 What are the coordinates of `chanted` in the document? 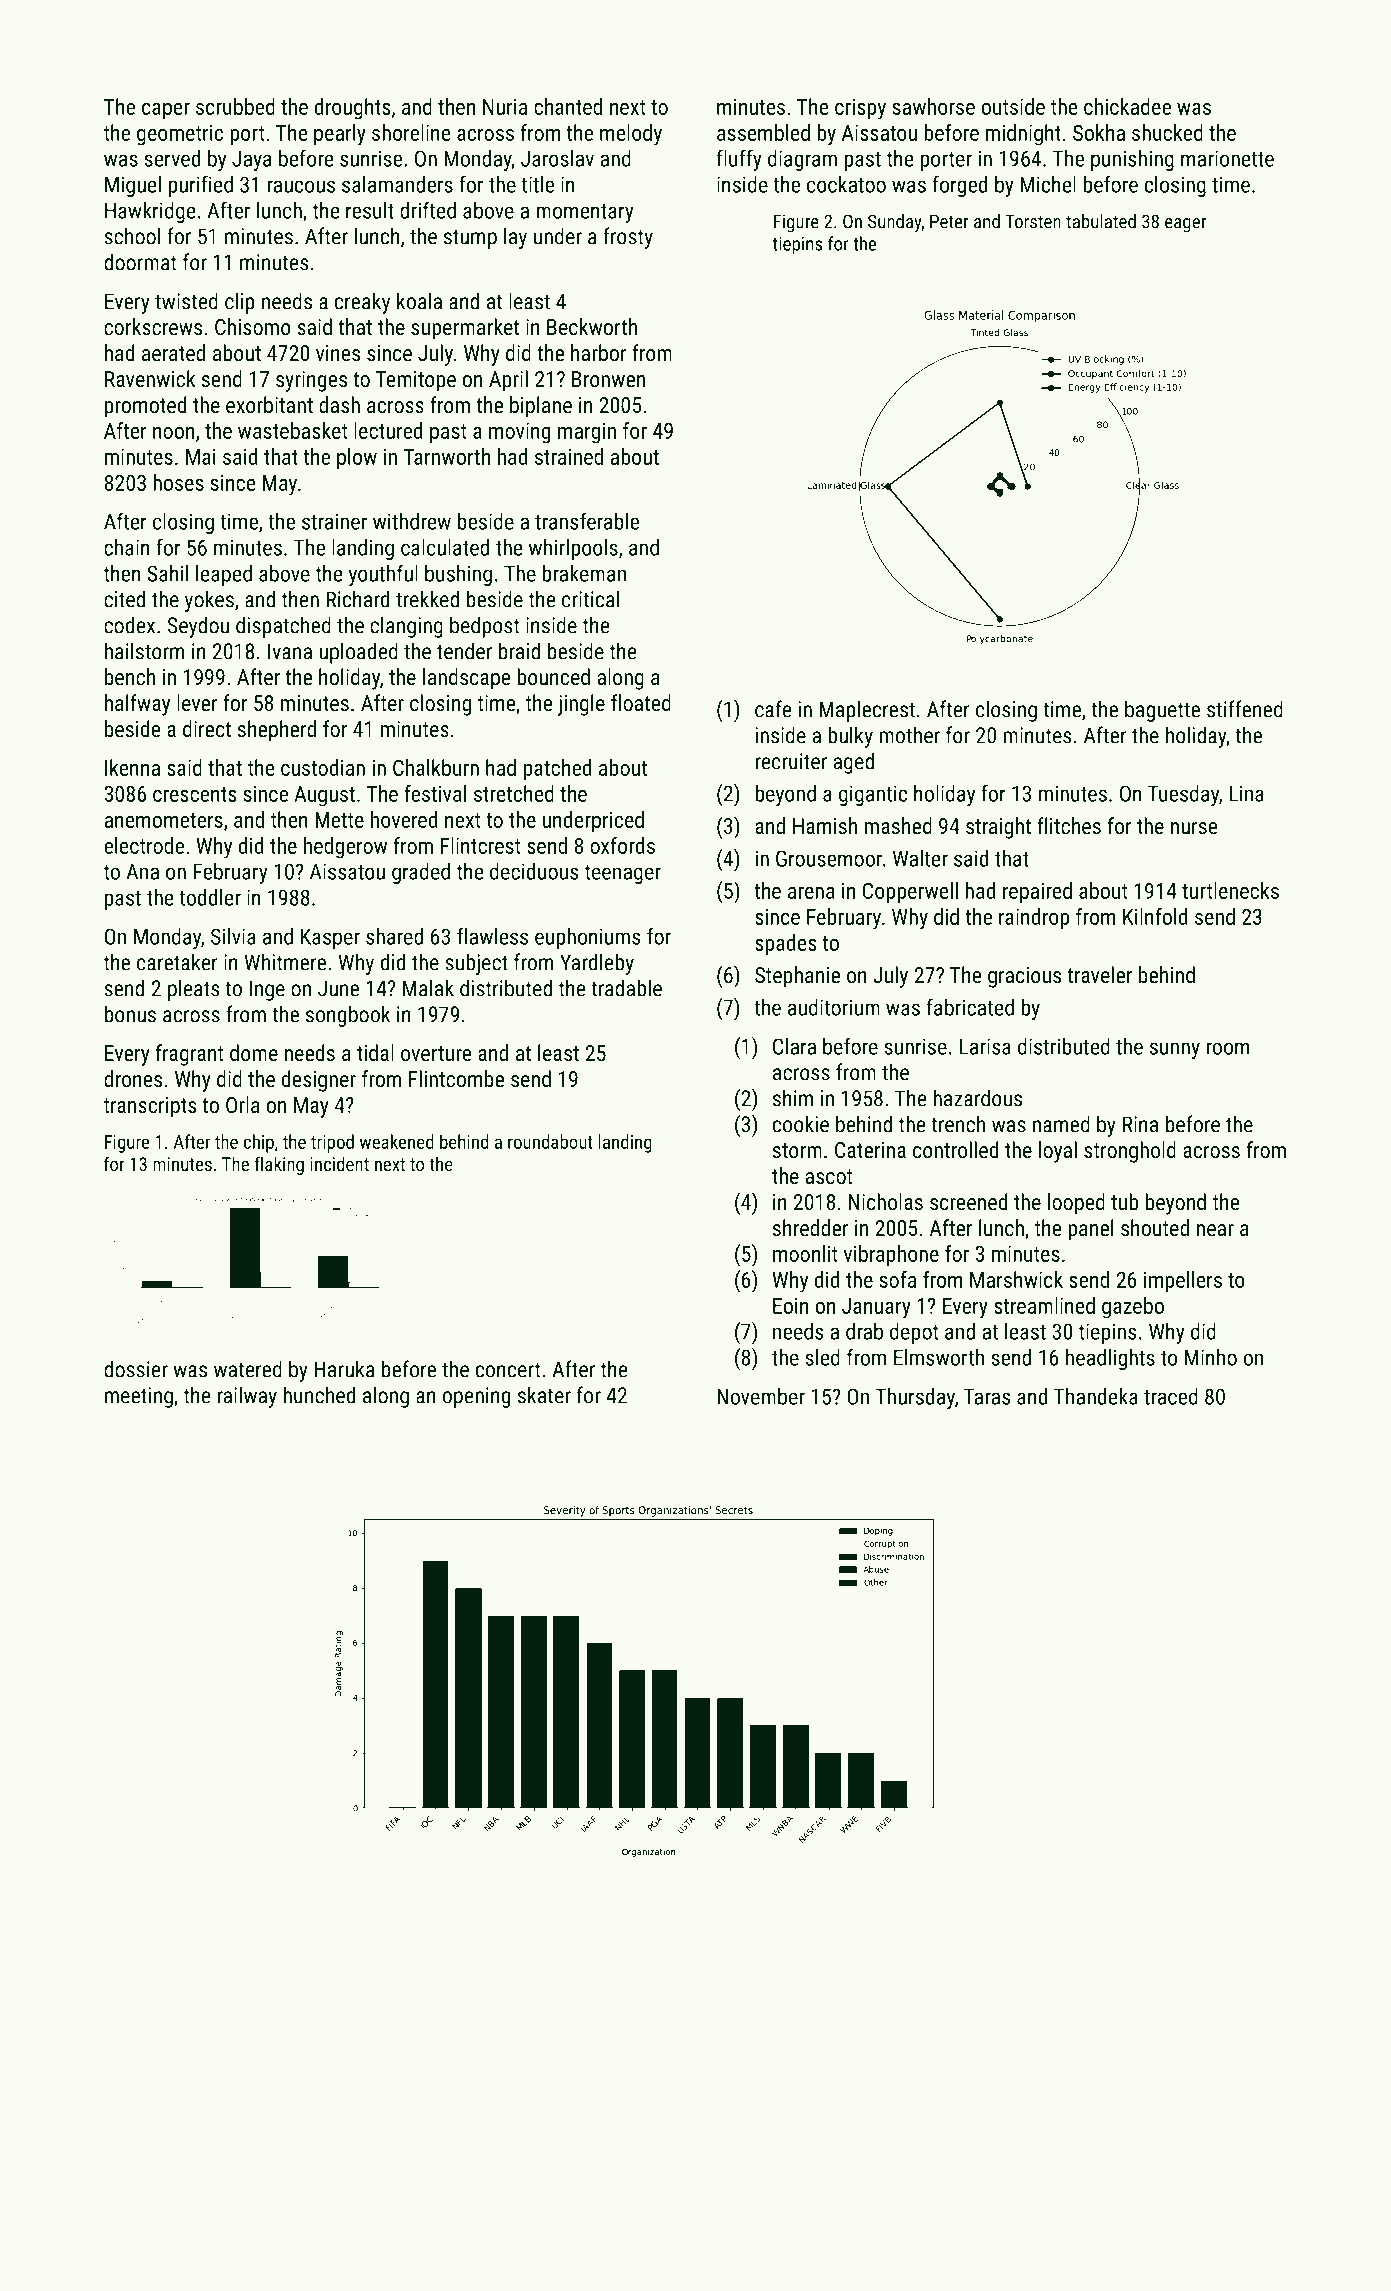 It's located at (568, 106).
